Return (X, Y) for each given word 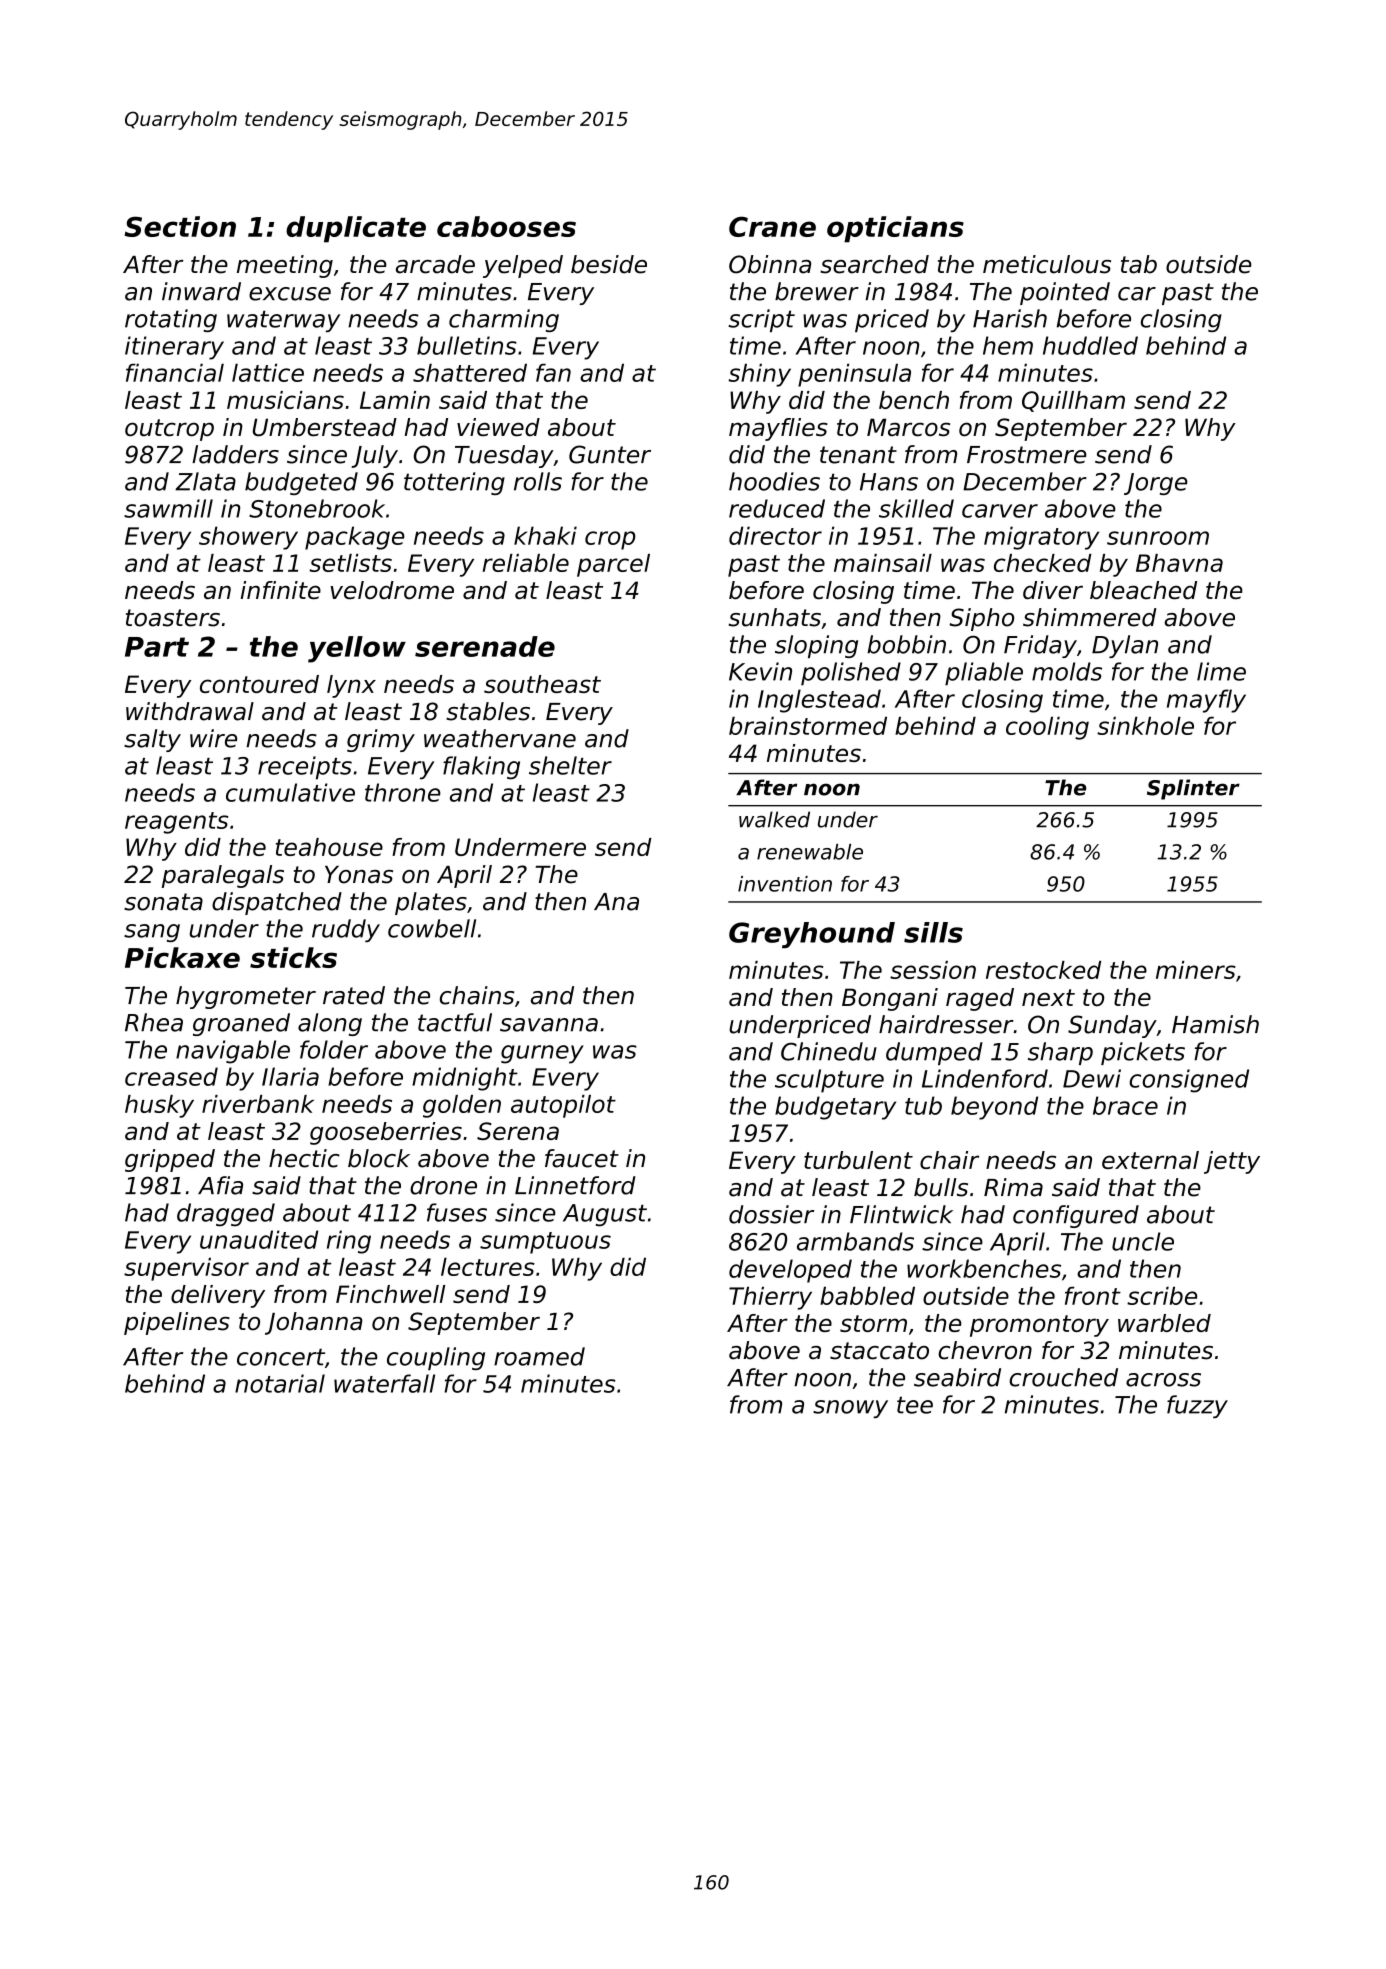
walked (774, 819)
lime (1221, 671)
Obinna (770, 264)
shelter (570, 765)
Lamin (395, 400)
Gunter (610, 454)
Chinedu (829, 1051)
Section (180, 226)
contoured (259, 684)
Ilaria (290, 1076)
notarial (280, 1383)
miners (1196, 970)
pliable (984, 674)
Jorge (1155, 484)
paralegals (223, 876)
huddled (1090, 345)
